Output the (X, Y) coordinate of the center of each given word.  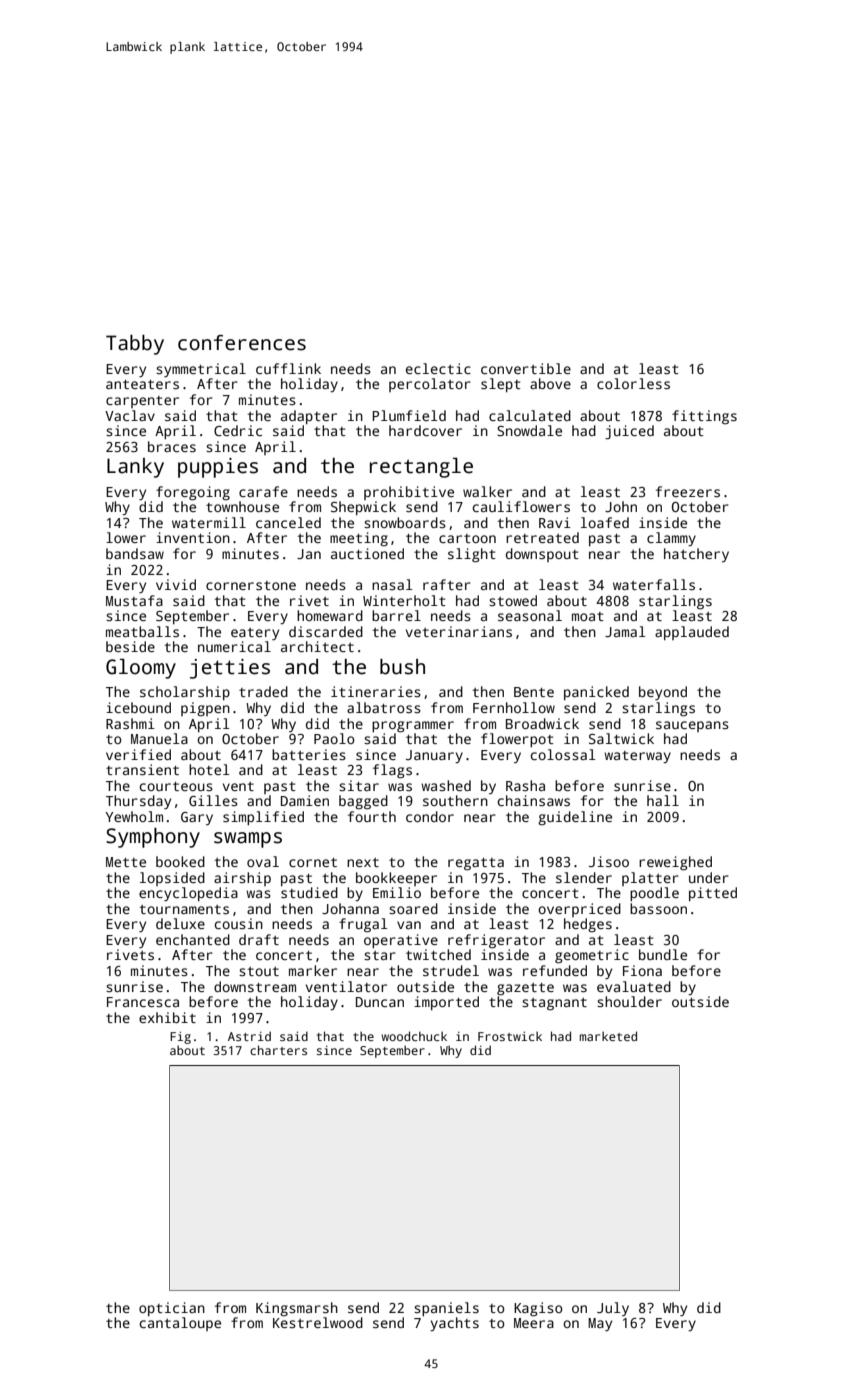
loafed (605, 522)
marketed (608, 1036)
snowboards (405, 522)
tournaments (184, 909)
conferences (242, 343)
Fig (180, 1037)
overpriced (579, 910)
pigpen (205, 709)
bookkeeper (396, 879)
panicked (596, 693)
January (434, 756)
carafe (263, 491)
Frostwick (510, 1036)
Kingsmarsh (297, 1309)
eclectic (438, 368)
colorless (633, 383)
